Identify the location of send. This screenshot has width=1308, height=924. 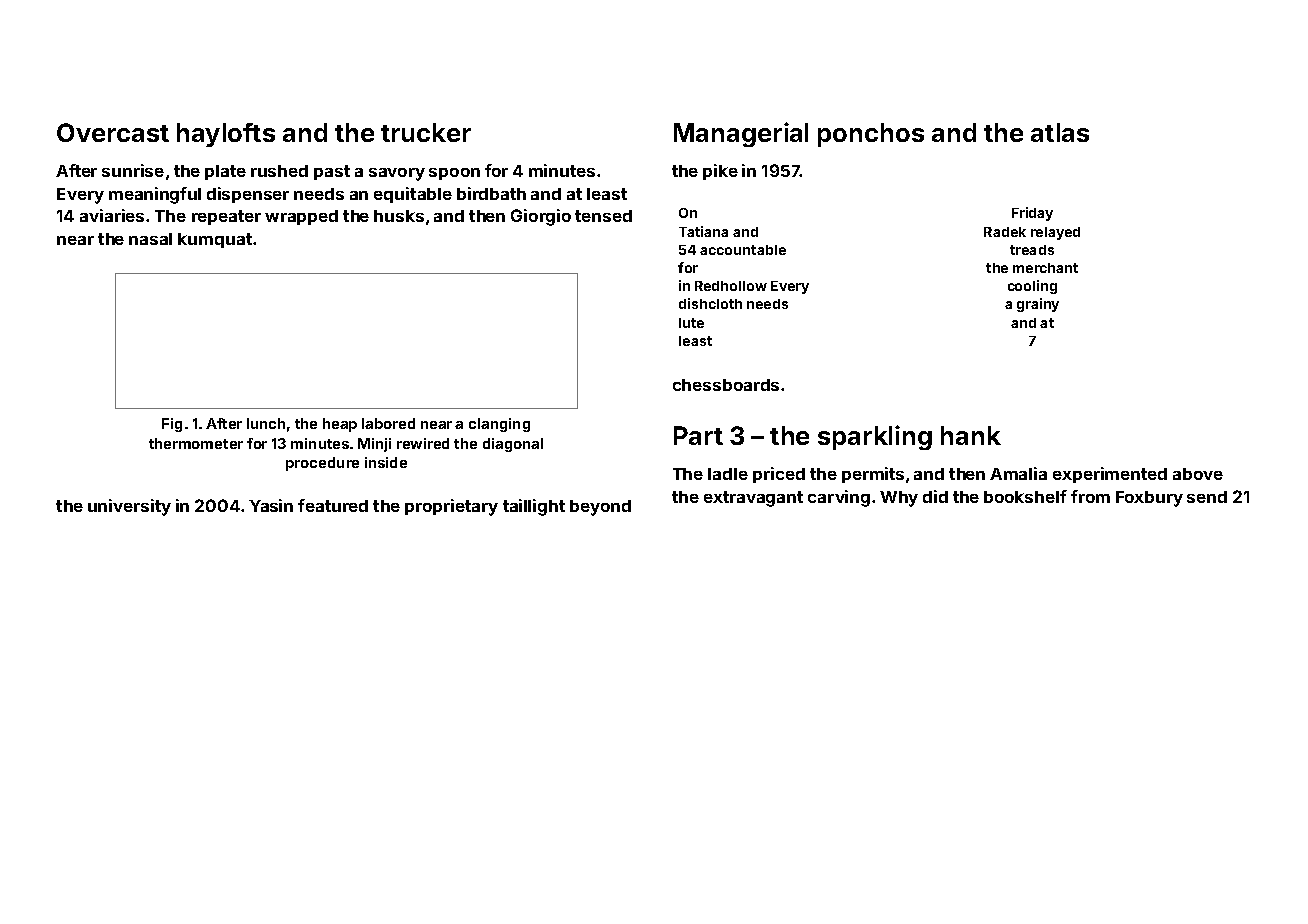
(1207, 497).
